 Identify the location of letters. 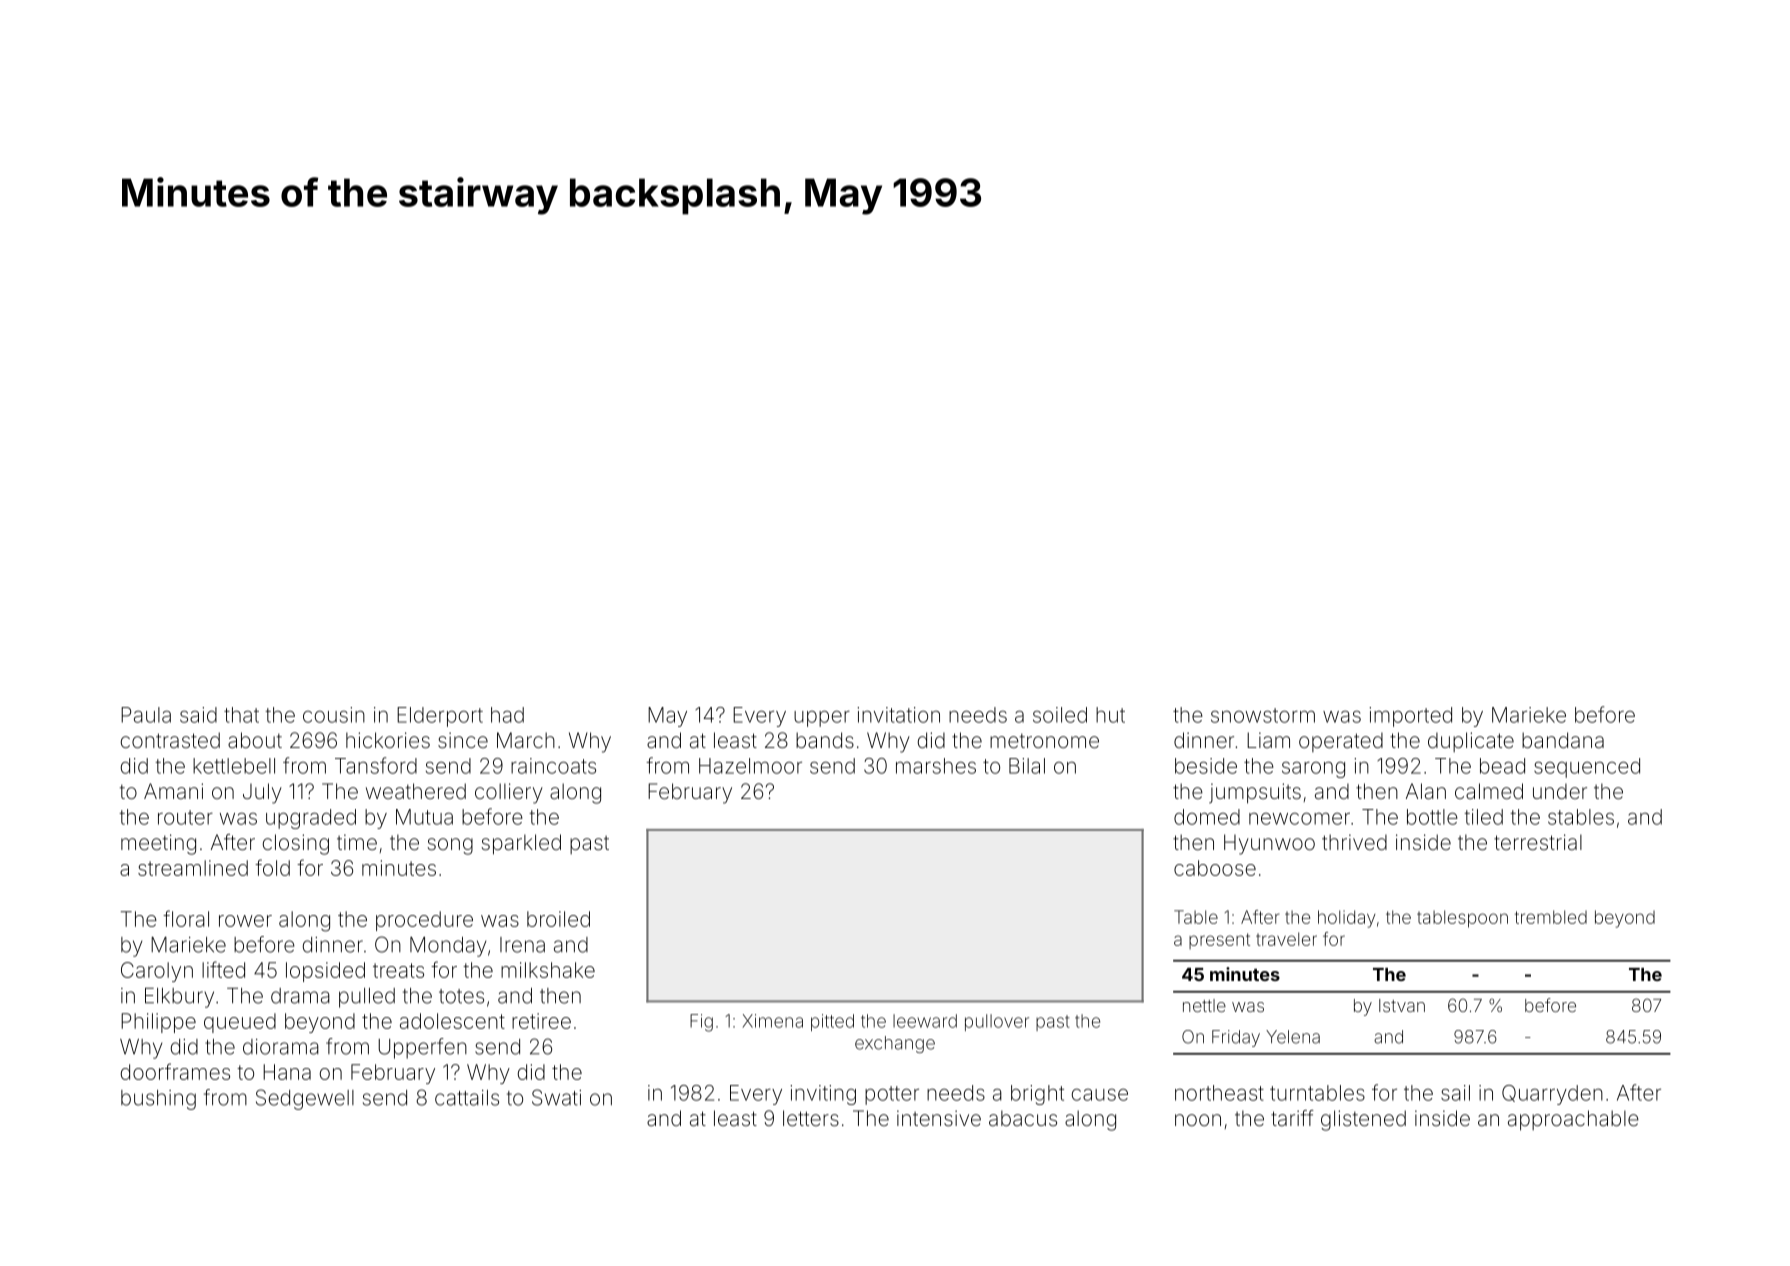
(811, 1118).
